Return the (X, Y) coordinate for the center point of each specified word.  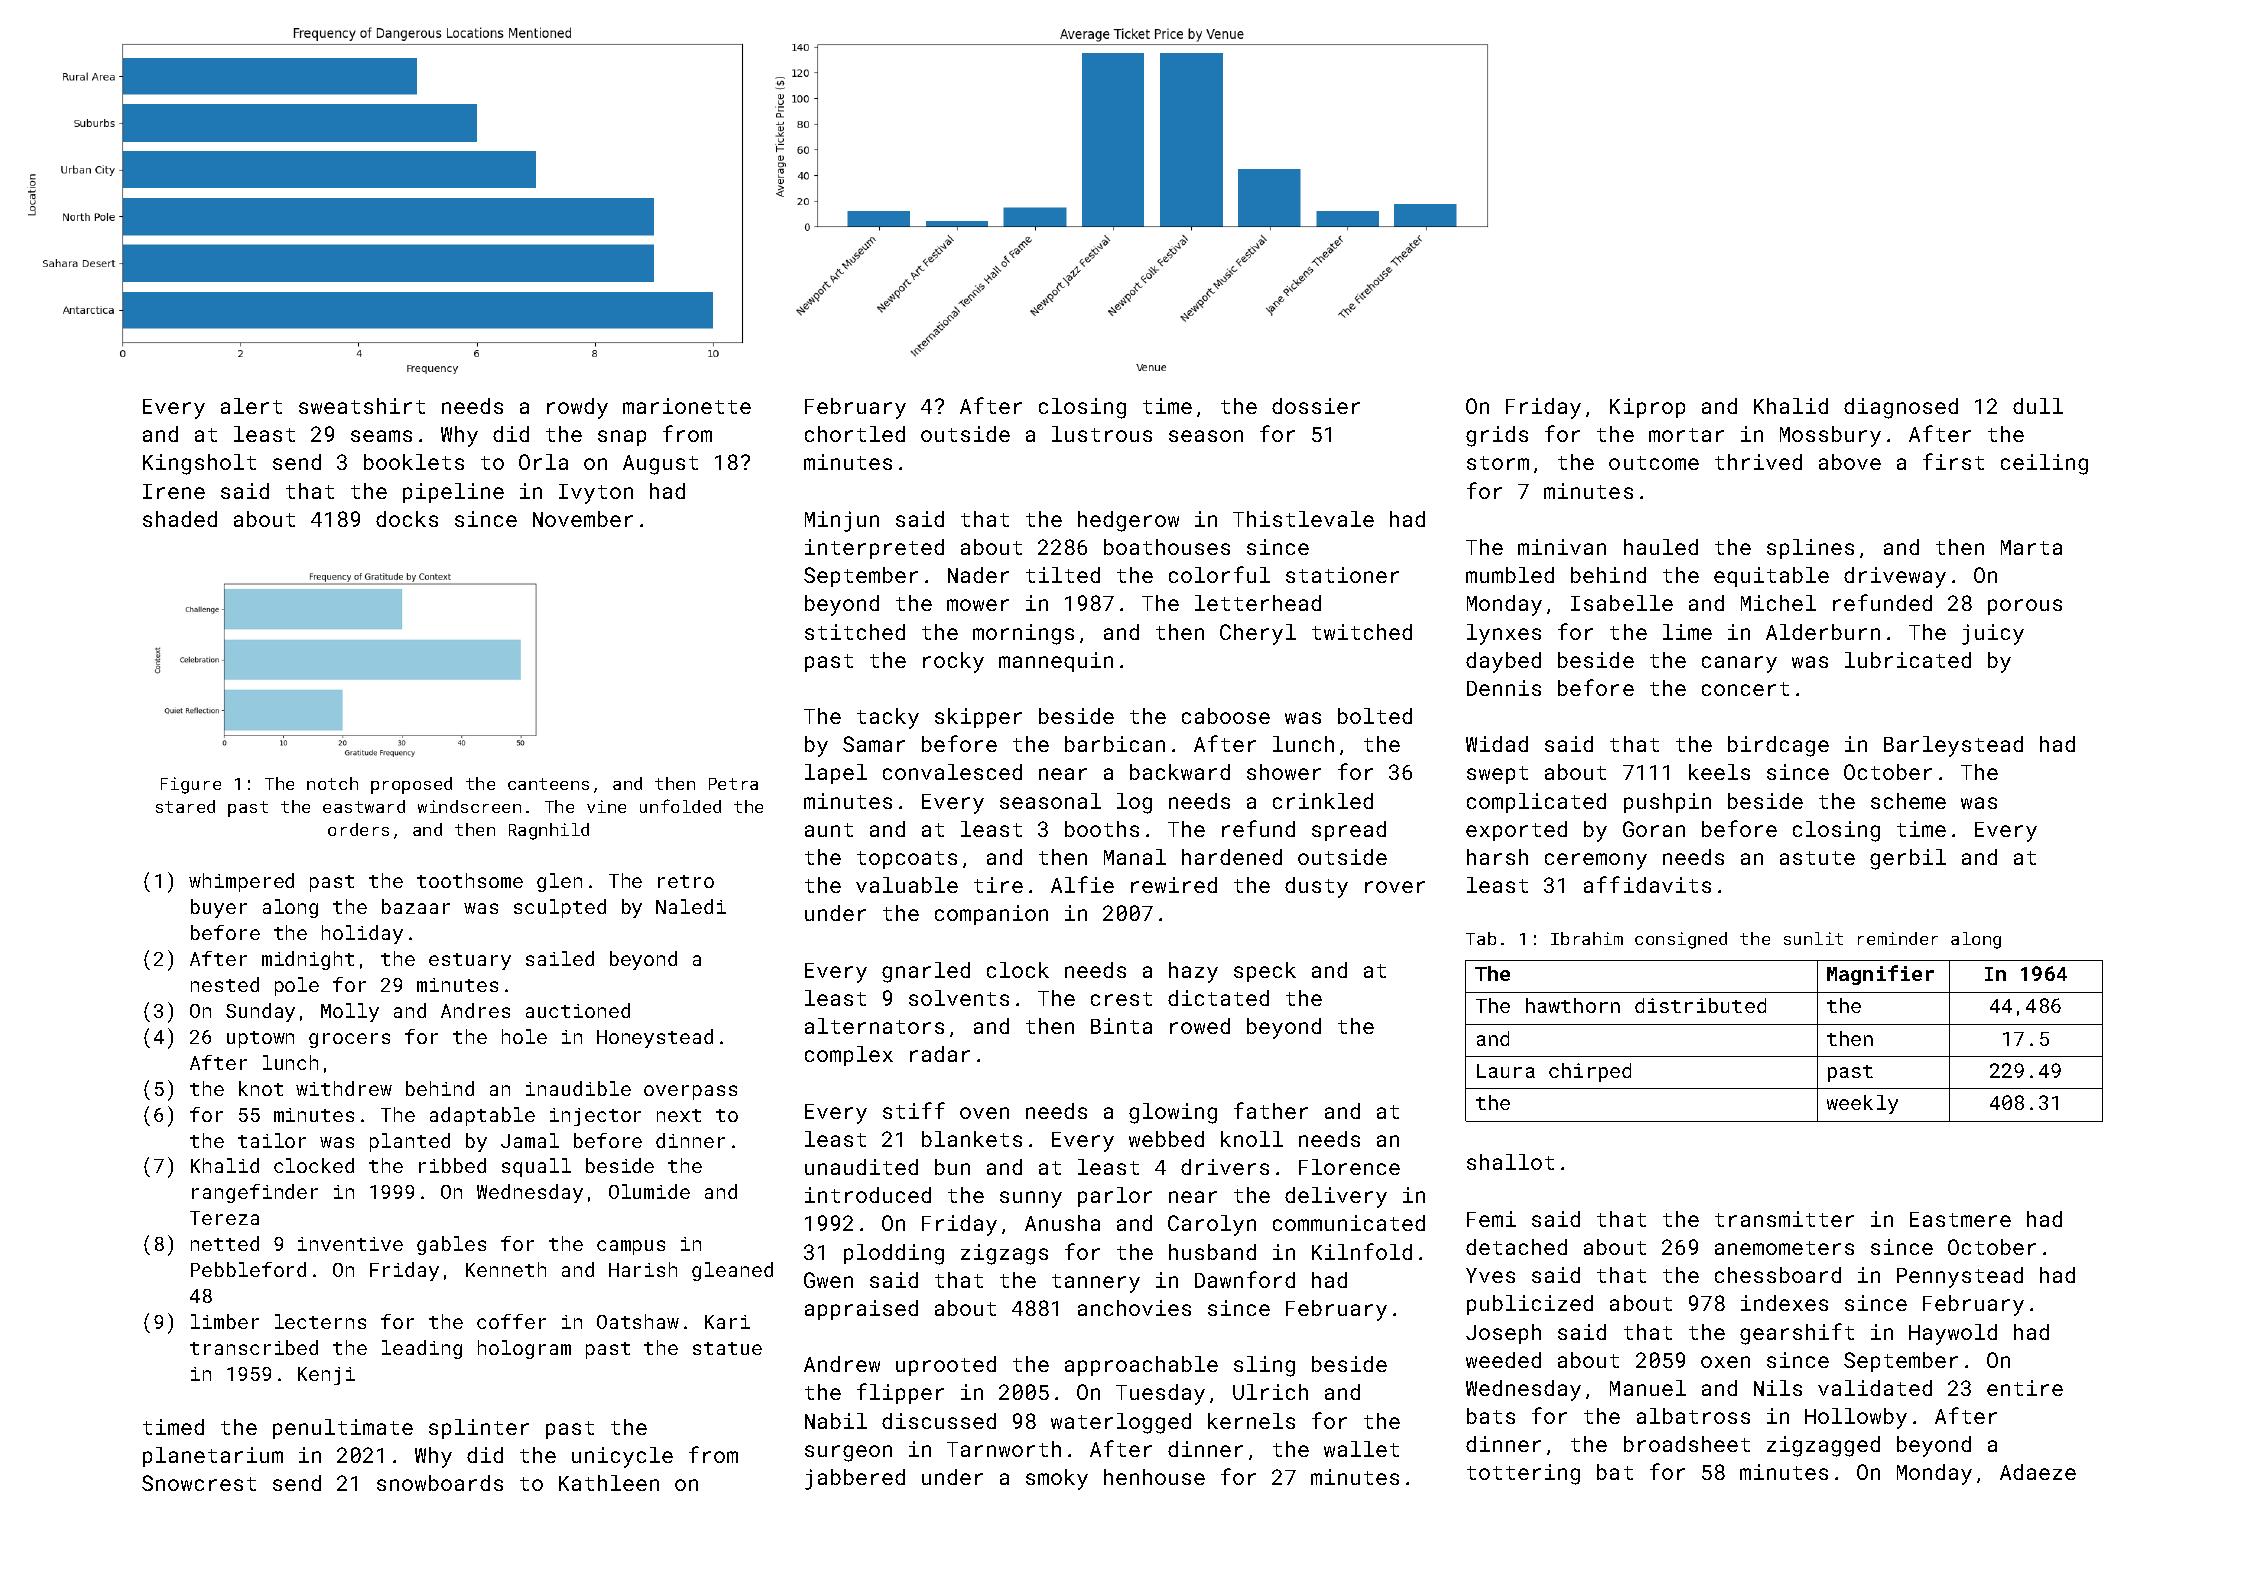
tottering (1523, 1474)
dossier (1316, 406)
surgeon (848, 1453)
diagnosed (1901, 408)
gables (451, 1245)
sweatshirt (362, 406)
